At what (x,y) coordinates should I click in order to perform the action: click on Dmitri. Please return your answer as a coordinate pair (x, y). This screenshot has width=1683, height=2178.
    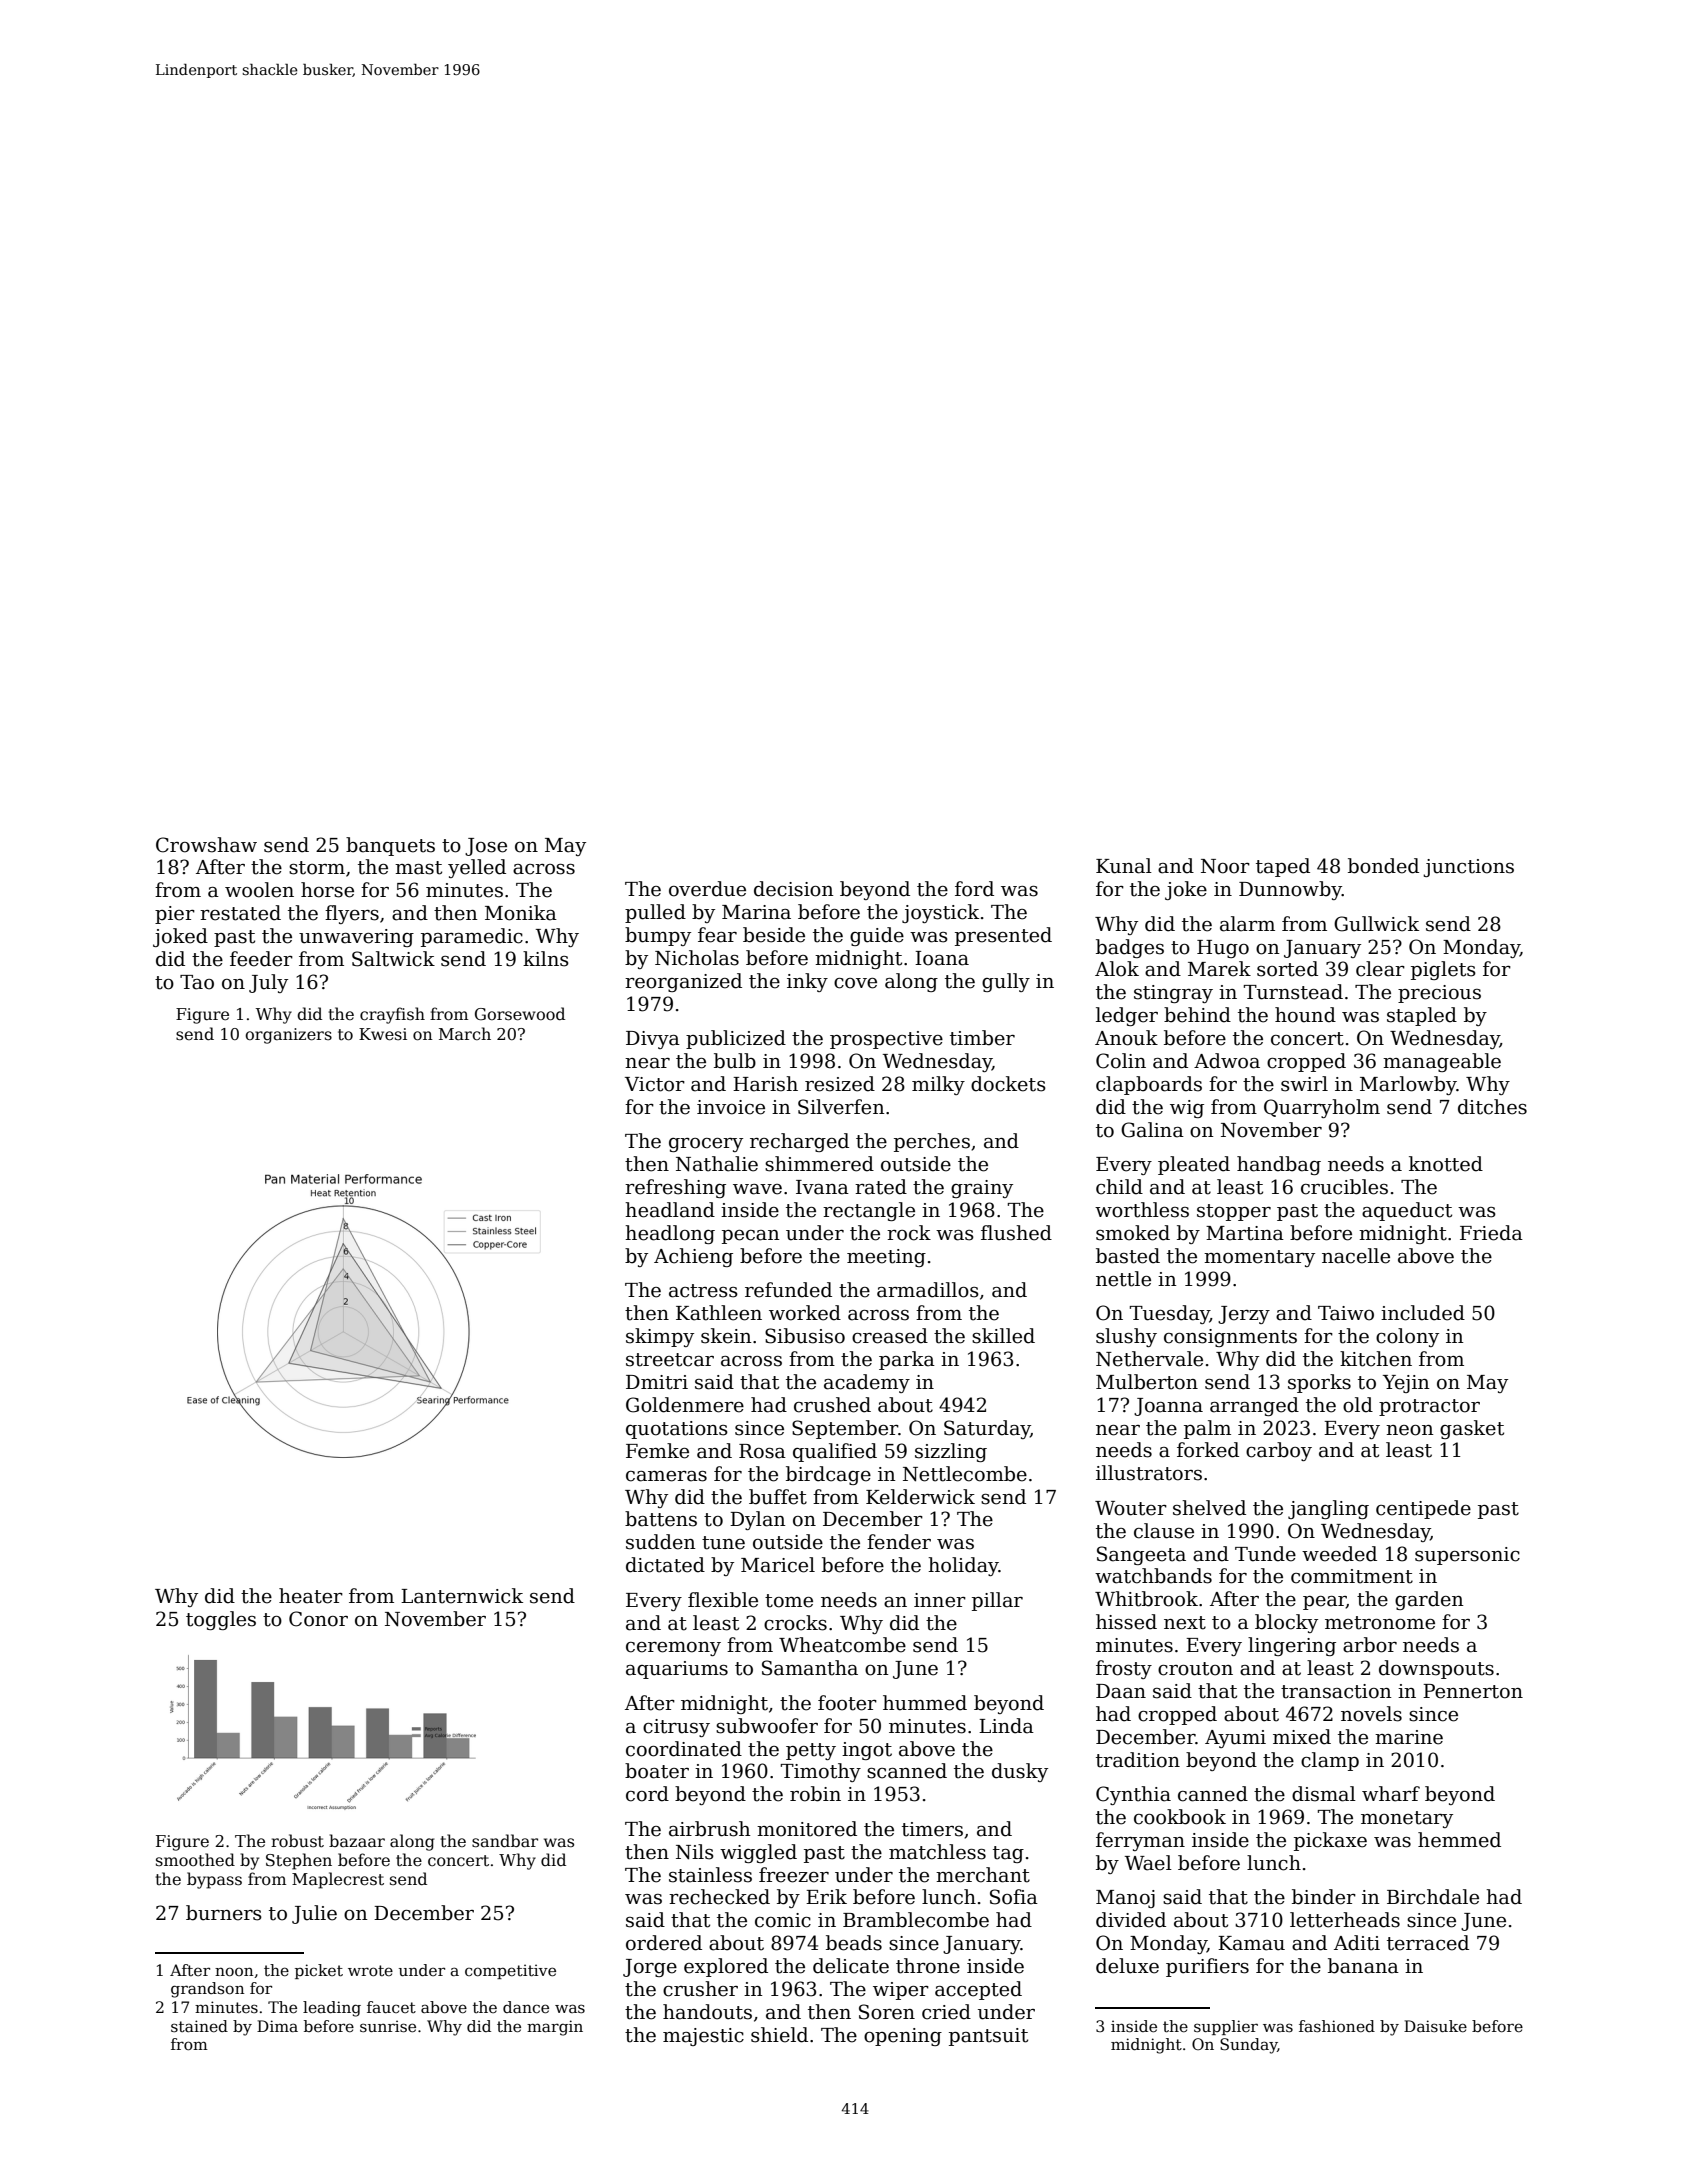
    Looking at the image, I should click on (657, 1382).
